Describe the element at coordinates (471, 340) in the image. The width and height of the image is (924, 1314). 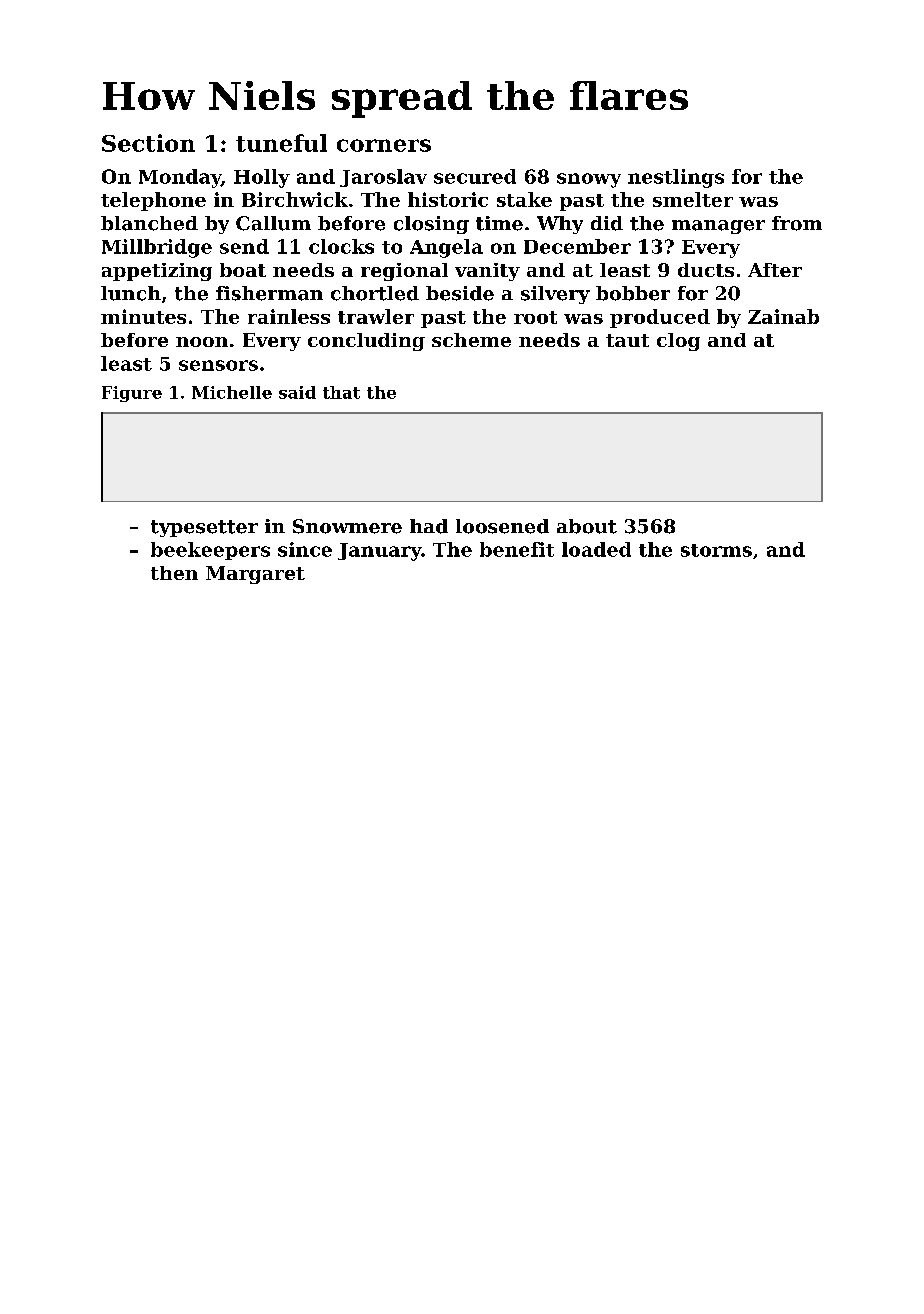
I see `scheme` at that location.
